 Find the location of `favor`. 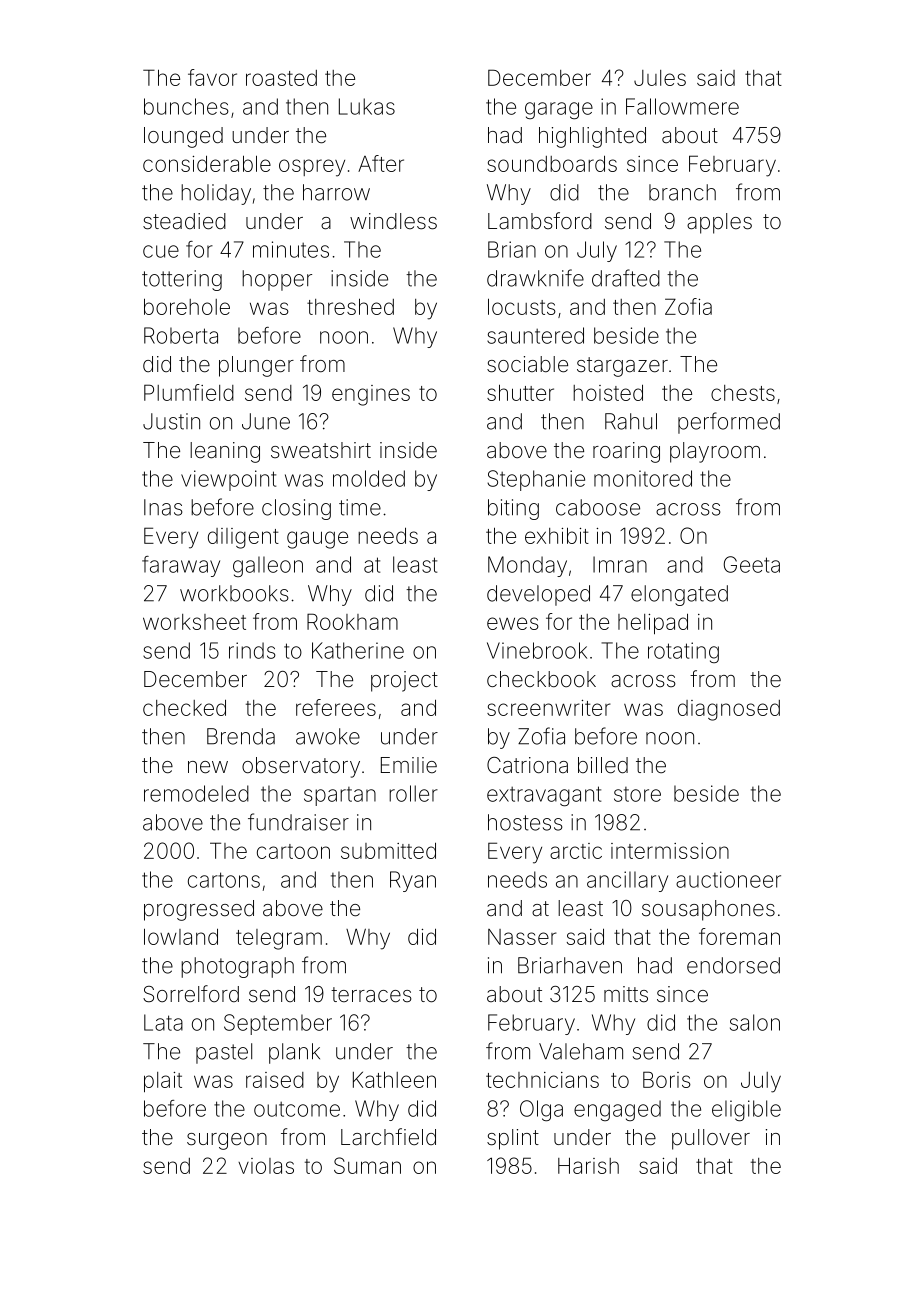

favor is located at coordinates (212, 77).
